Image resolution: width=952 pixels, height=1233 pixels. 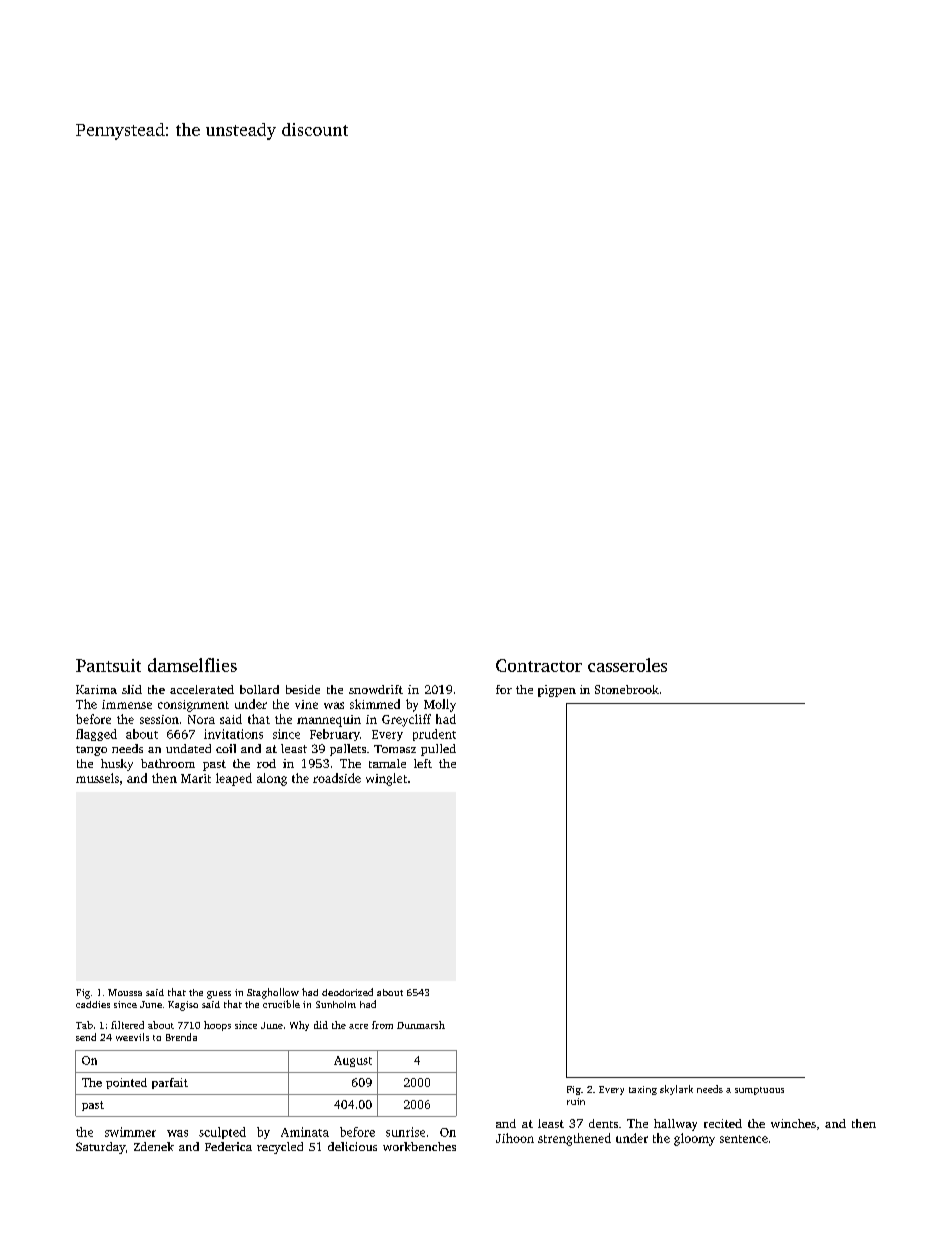 I want to click on pulled, so click(x=438, y=750).
